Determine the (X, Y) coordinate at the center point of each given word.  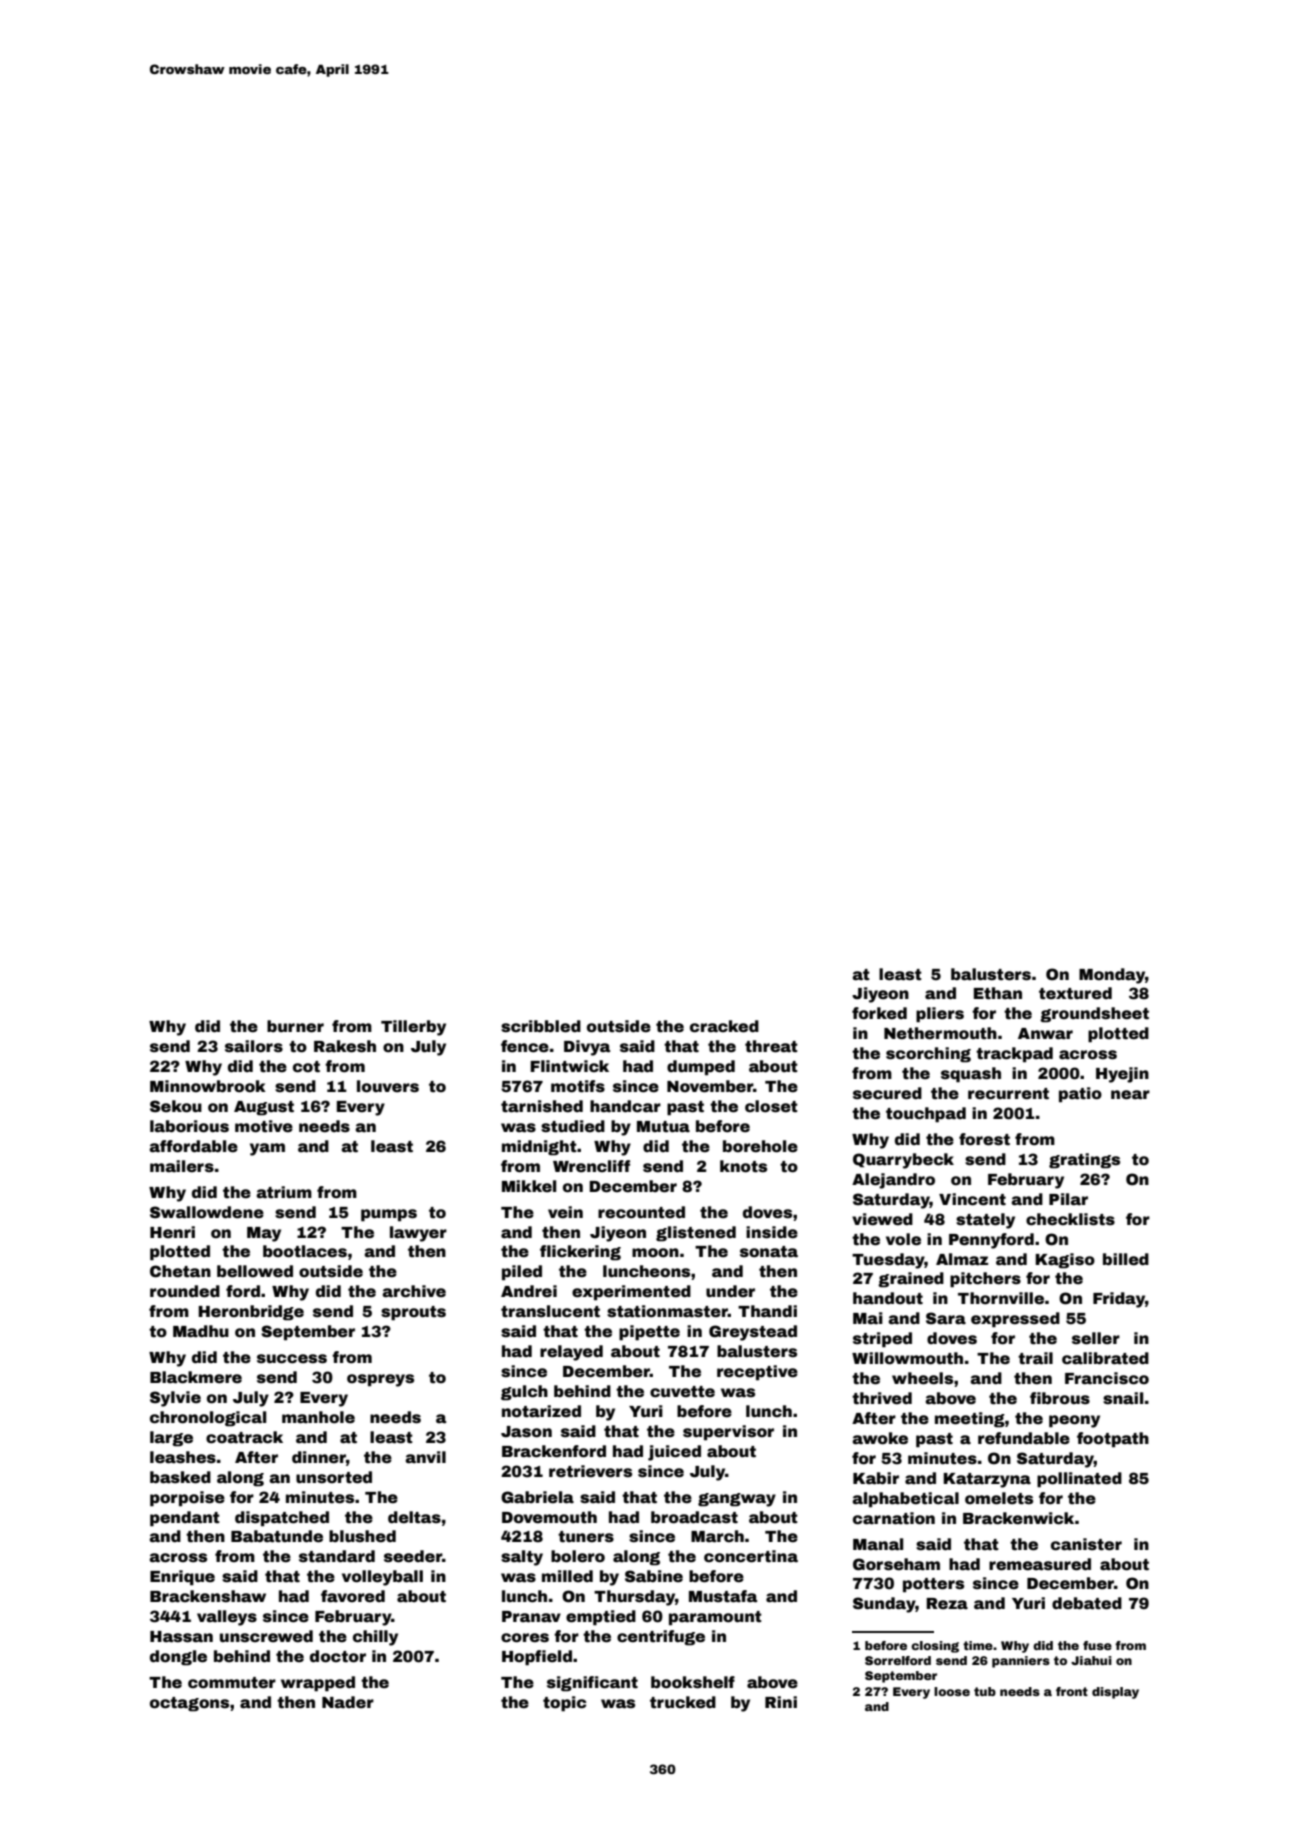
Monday (1112, 976)
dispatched (282, 1519)
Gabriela (537, 1497)
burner (295, 1026)
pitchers (985, 1280)
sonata (769, 1252)
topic (565, 1704)
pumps (389, 1215)
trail (1035, 1358)
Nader (348, 1702)
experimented (631, 1293)
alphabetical (905, 1500)
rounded (185, 1291)
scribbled (541, 1026)
